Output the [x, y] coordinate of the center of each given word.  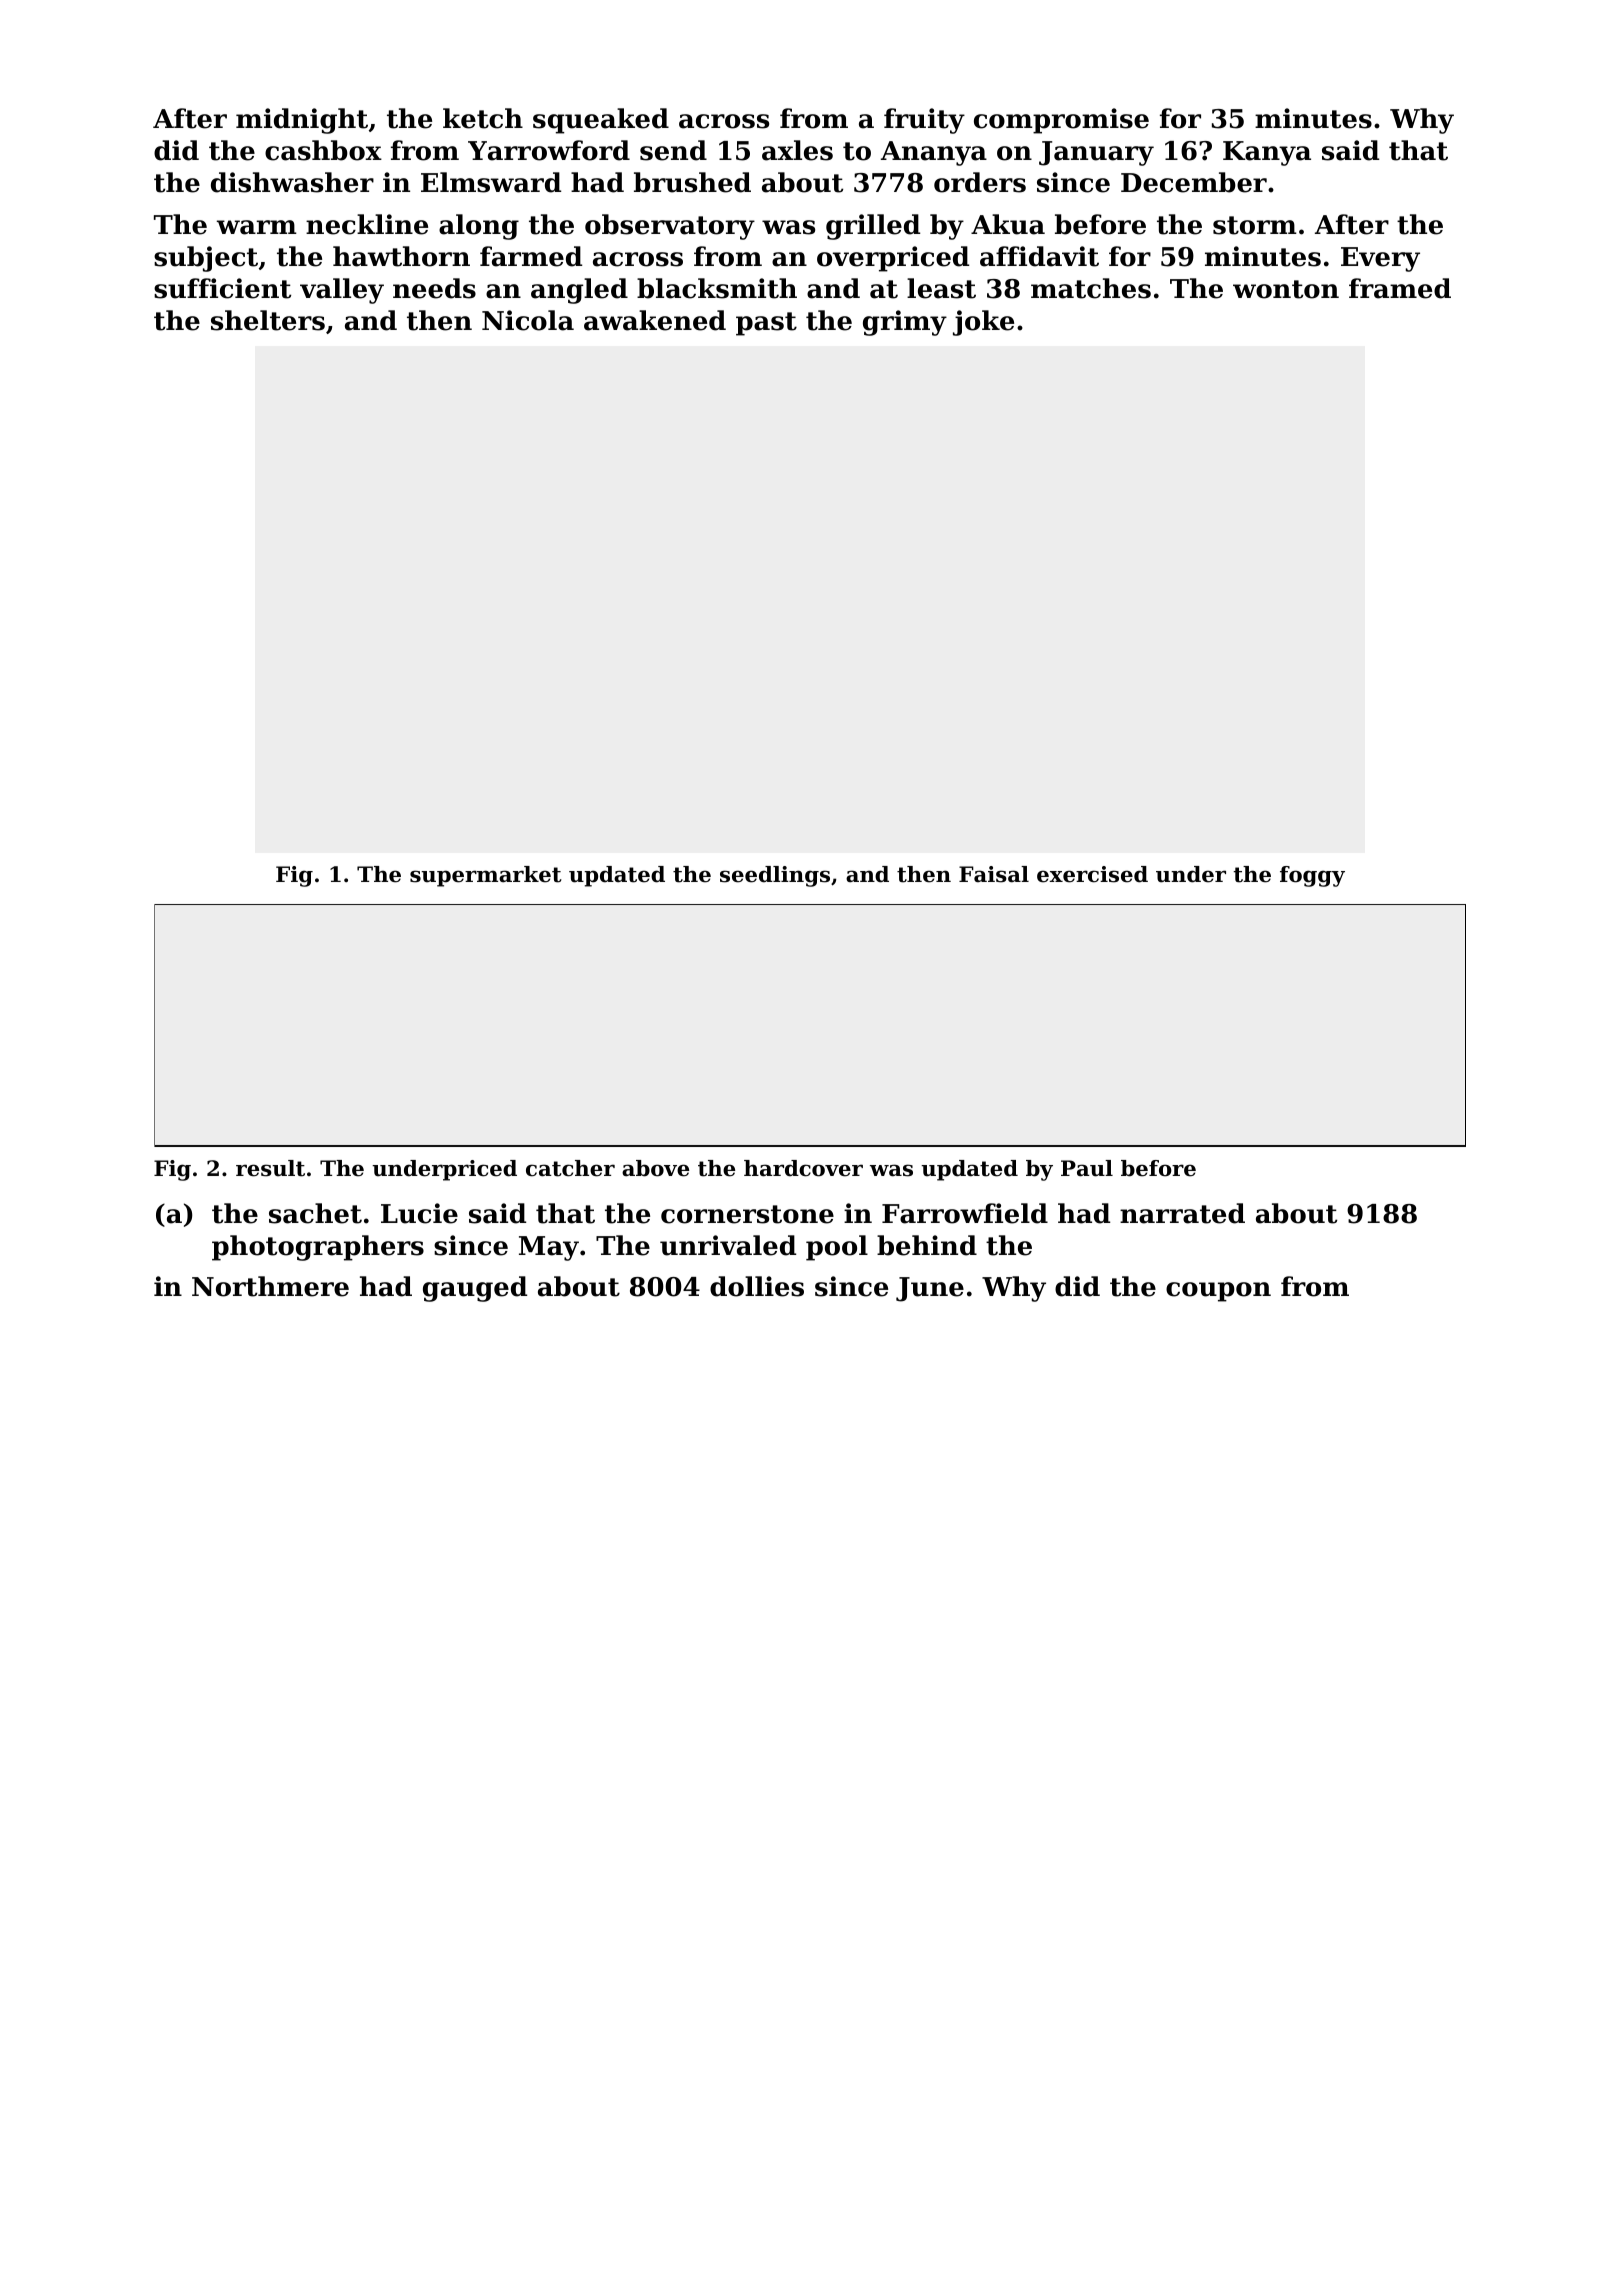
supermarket [486, 876]
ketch [483, 118]
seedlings [775, 876]
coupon [1218, 1292]
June [930, 1289]
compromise [1061, 121]
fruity [924, 121]
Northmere [270, 1286]
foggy [1312, 876]
